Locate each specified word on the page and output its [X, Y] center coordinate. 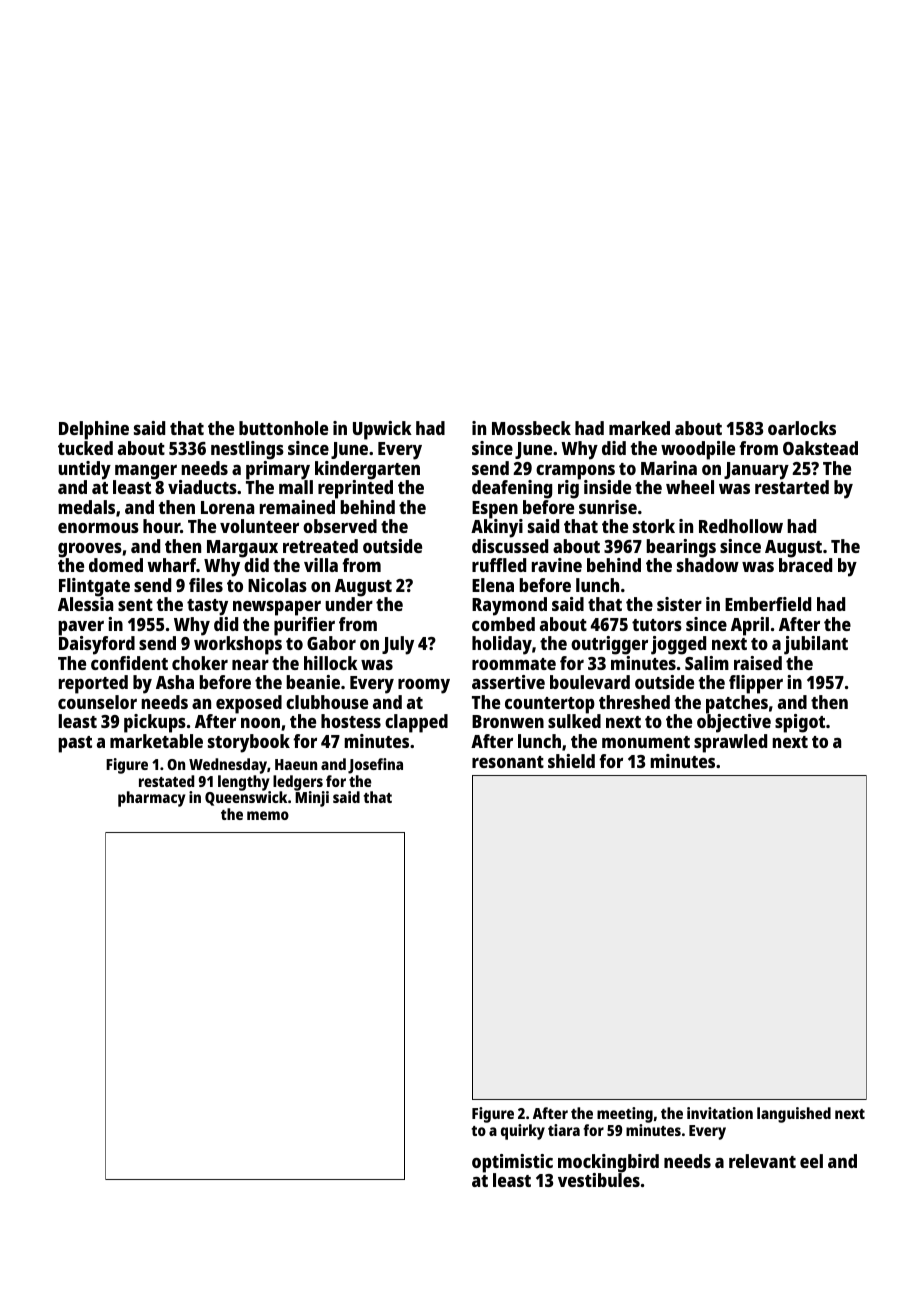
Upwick [382, 430]
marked [639, 428]
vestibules [599, 1180]
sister [679, 604]
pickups [155, 723]
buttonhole [283, 428]
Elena [493, 585]
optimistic [512, 1163]
